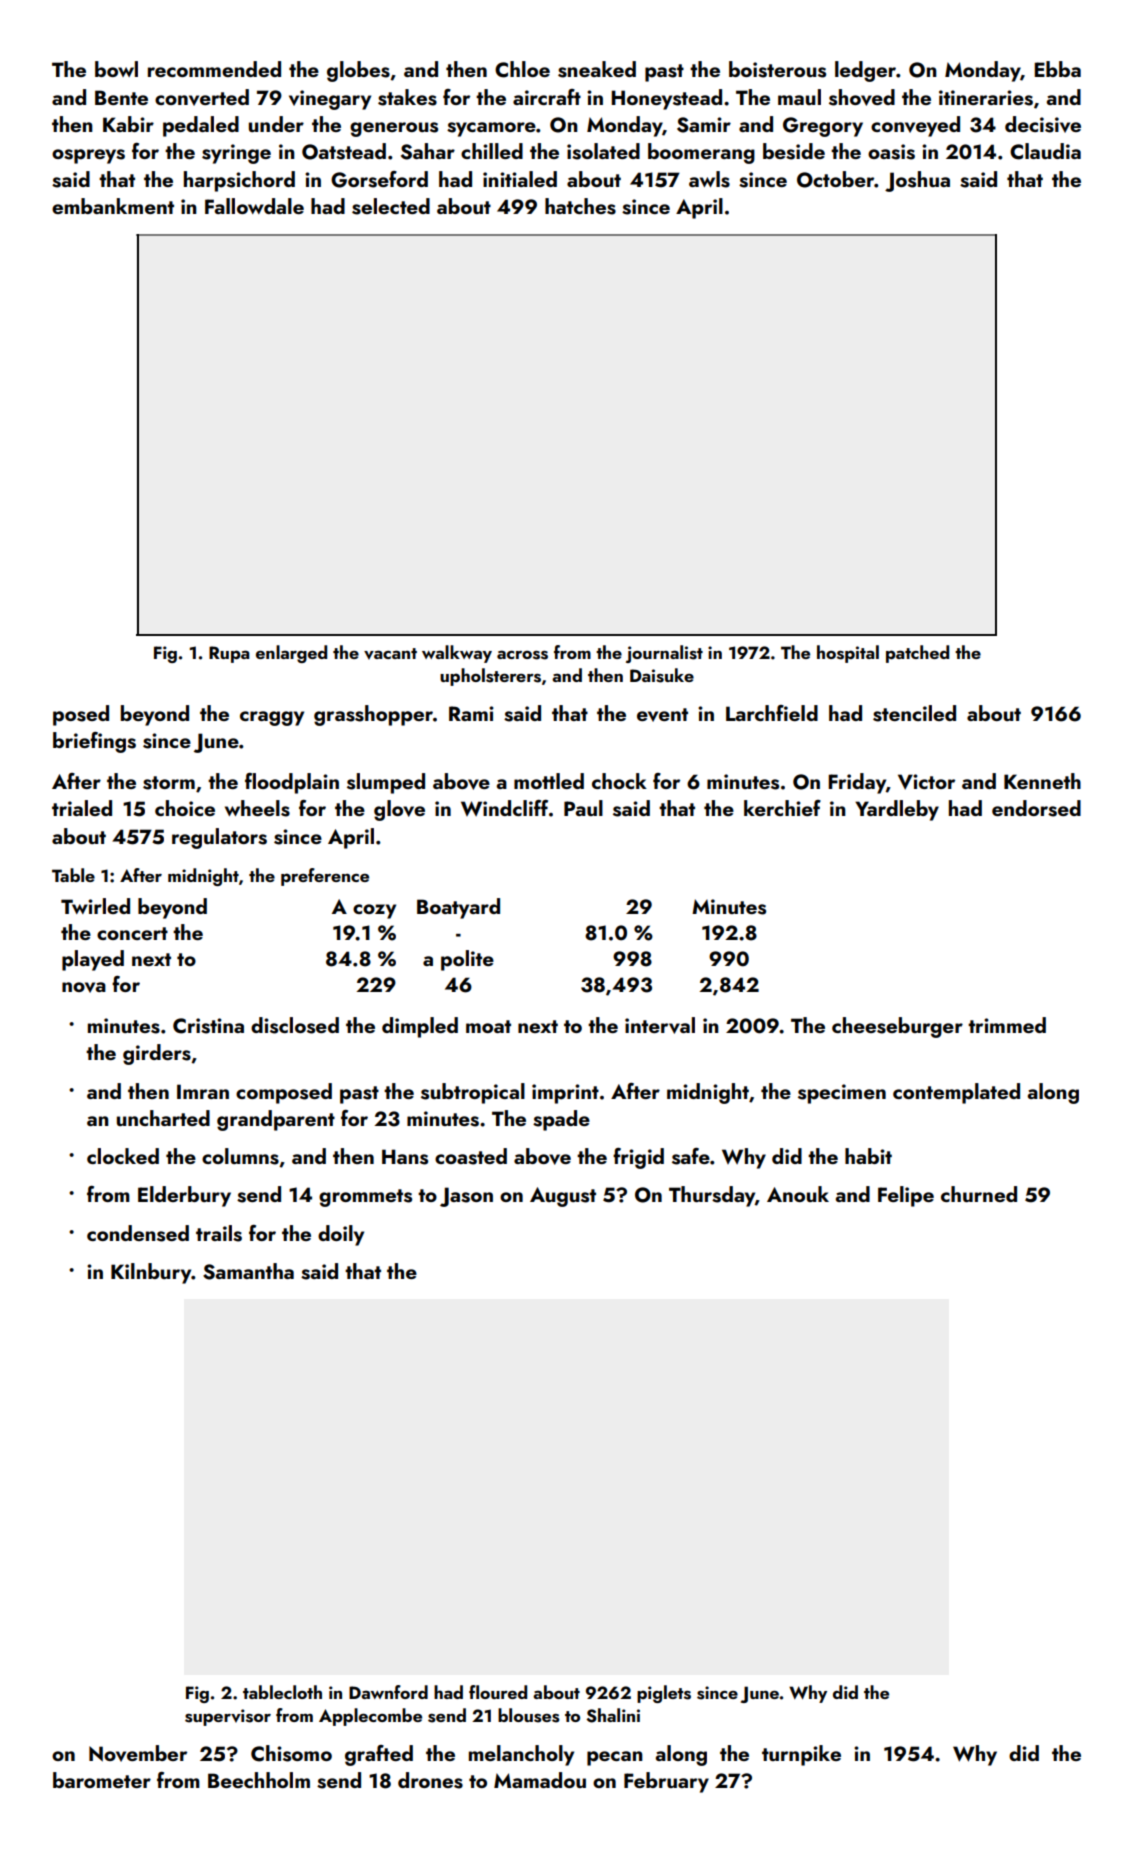  Describe the element at coordinates (522, 69) in the screenshot. I see `Chloe` at that location.
